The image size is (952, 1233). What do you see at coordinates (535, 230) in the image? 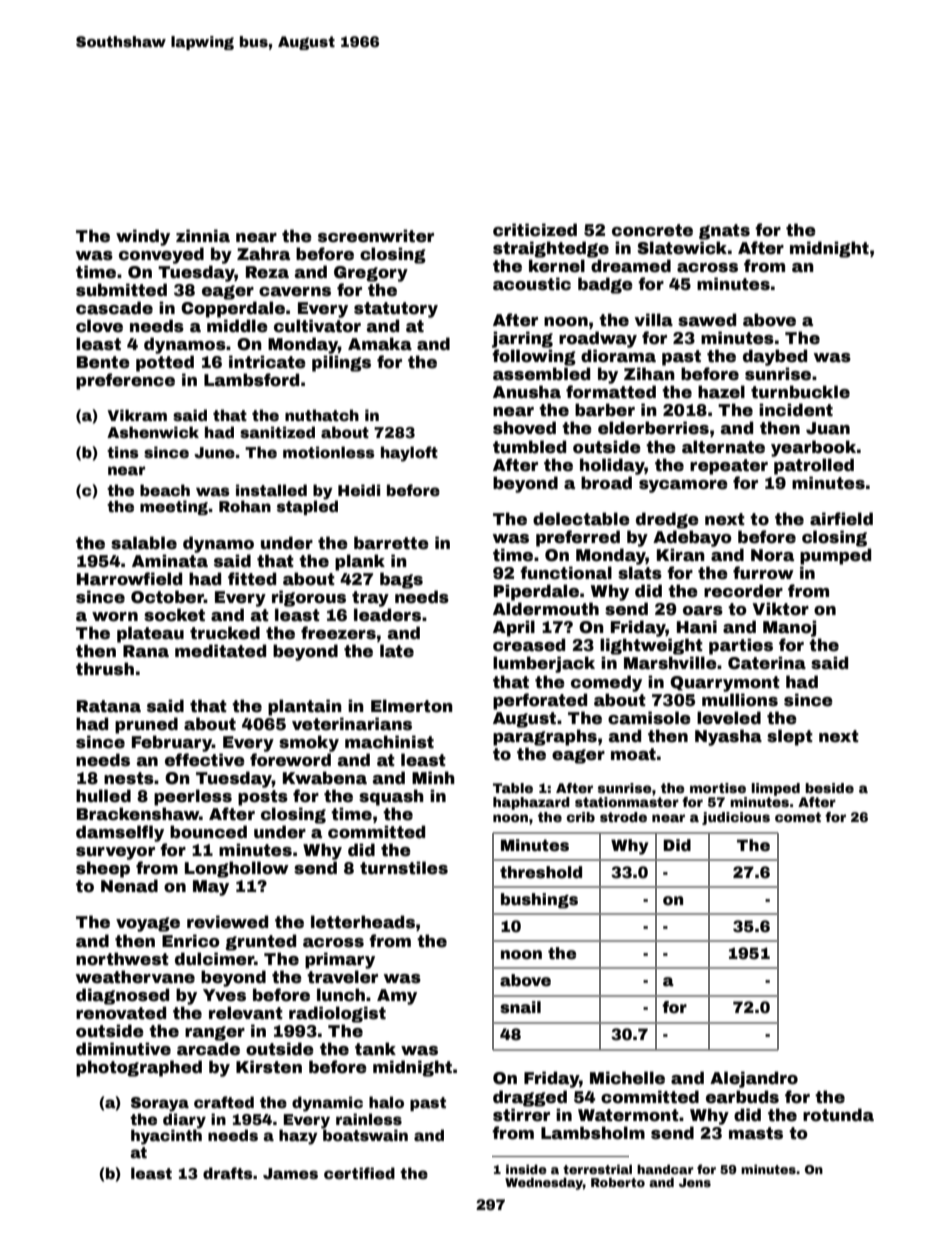
I see `criticized` at bounding box center [535, 230].
